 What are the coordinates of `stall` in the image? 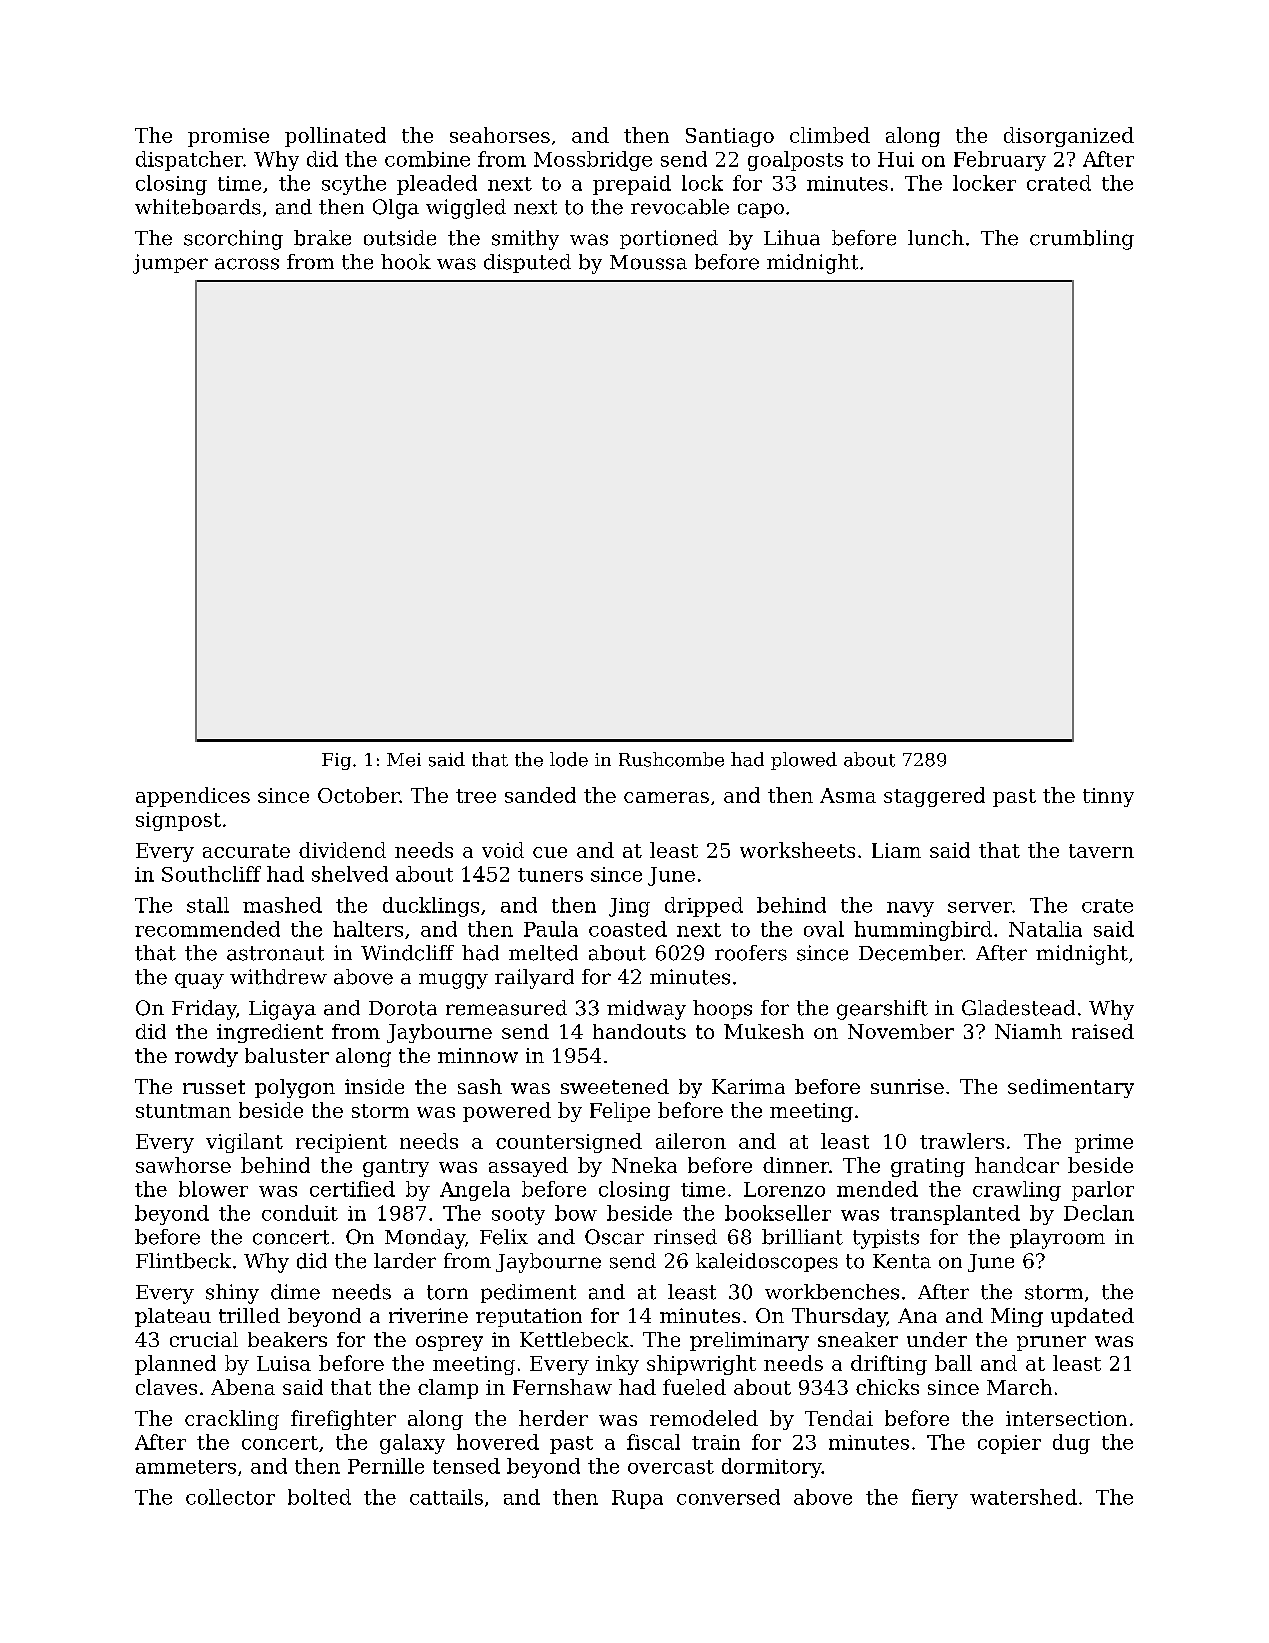 It's located at (208, 905).
